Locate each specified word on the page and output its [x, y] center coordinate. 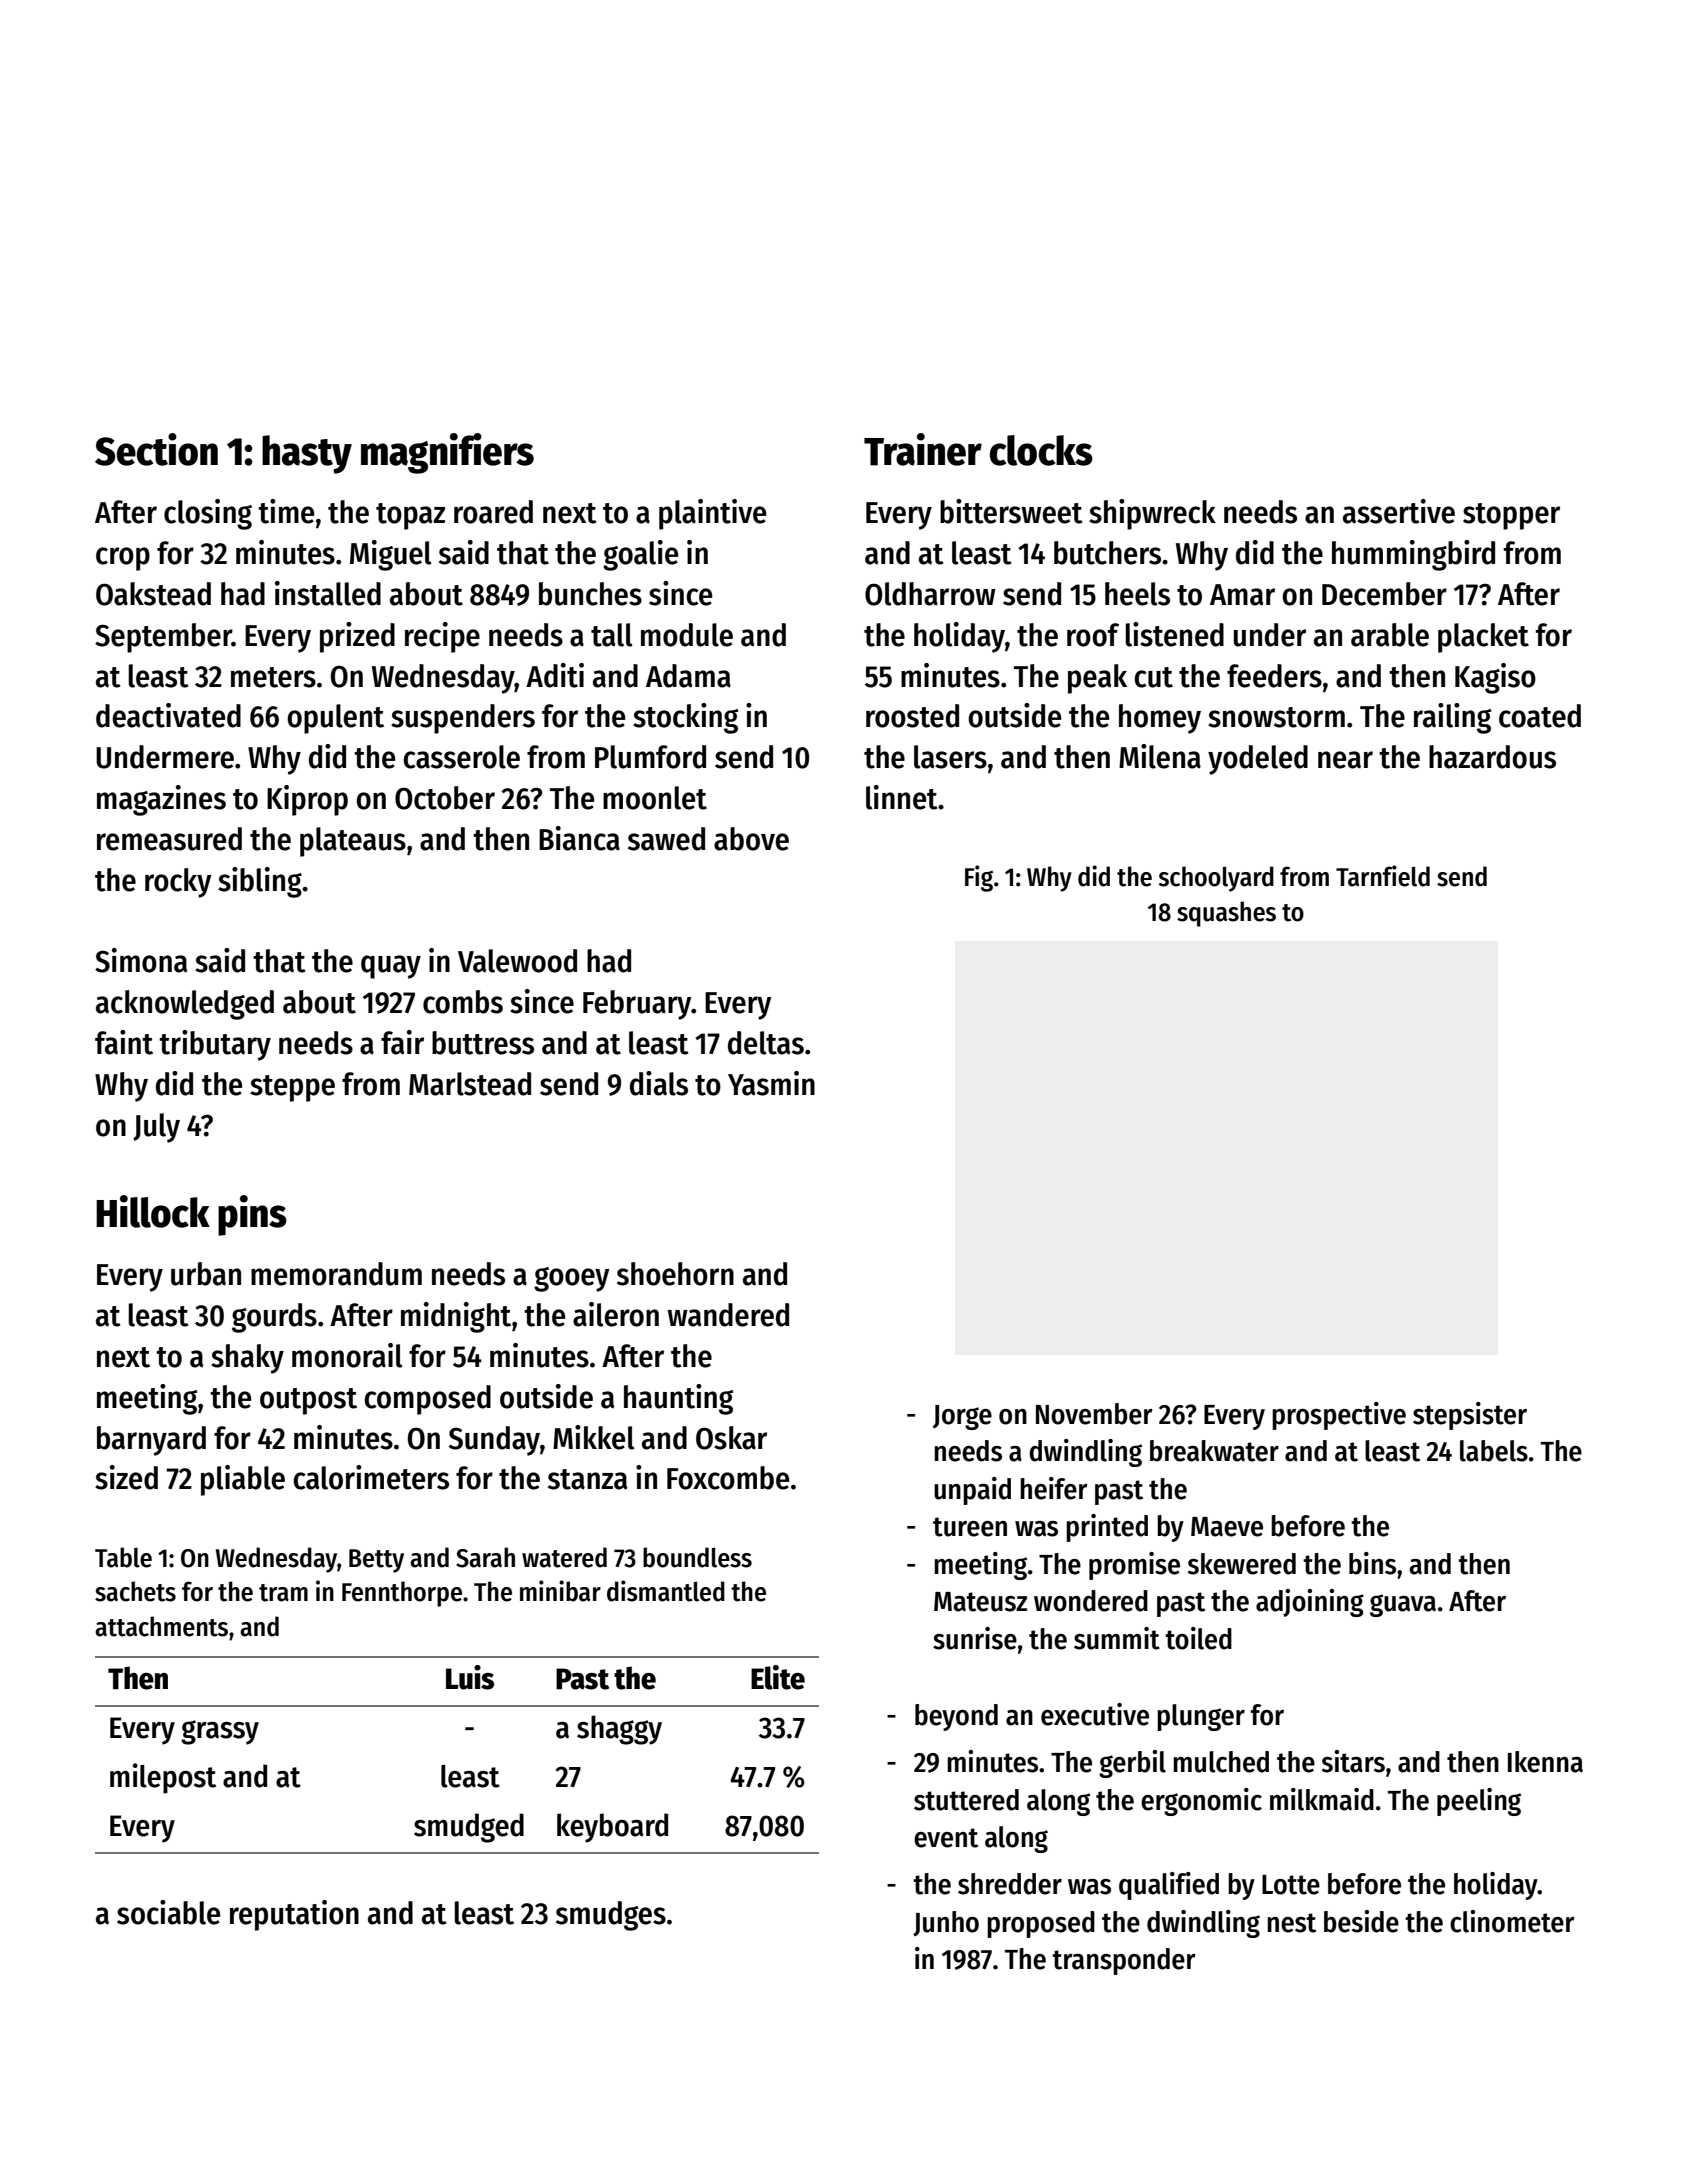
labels [1494, 1451]
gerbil [1132, 1764]
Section [156, 449]
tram [283, 1593]
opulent [335, 719]
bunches [590, 594]
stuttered [966, 1800]
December [1384, 594]
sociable [168, 1912]
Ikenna [1545, 1762]
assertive [1399, 511]
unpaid [972, 1491]
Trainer [923, 449]
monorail [347, 1355]
